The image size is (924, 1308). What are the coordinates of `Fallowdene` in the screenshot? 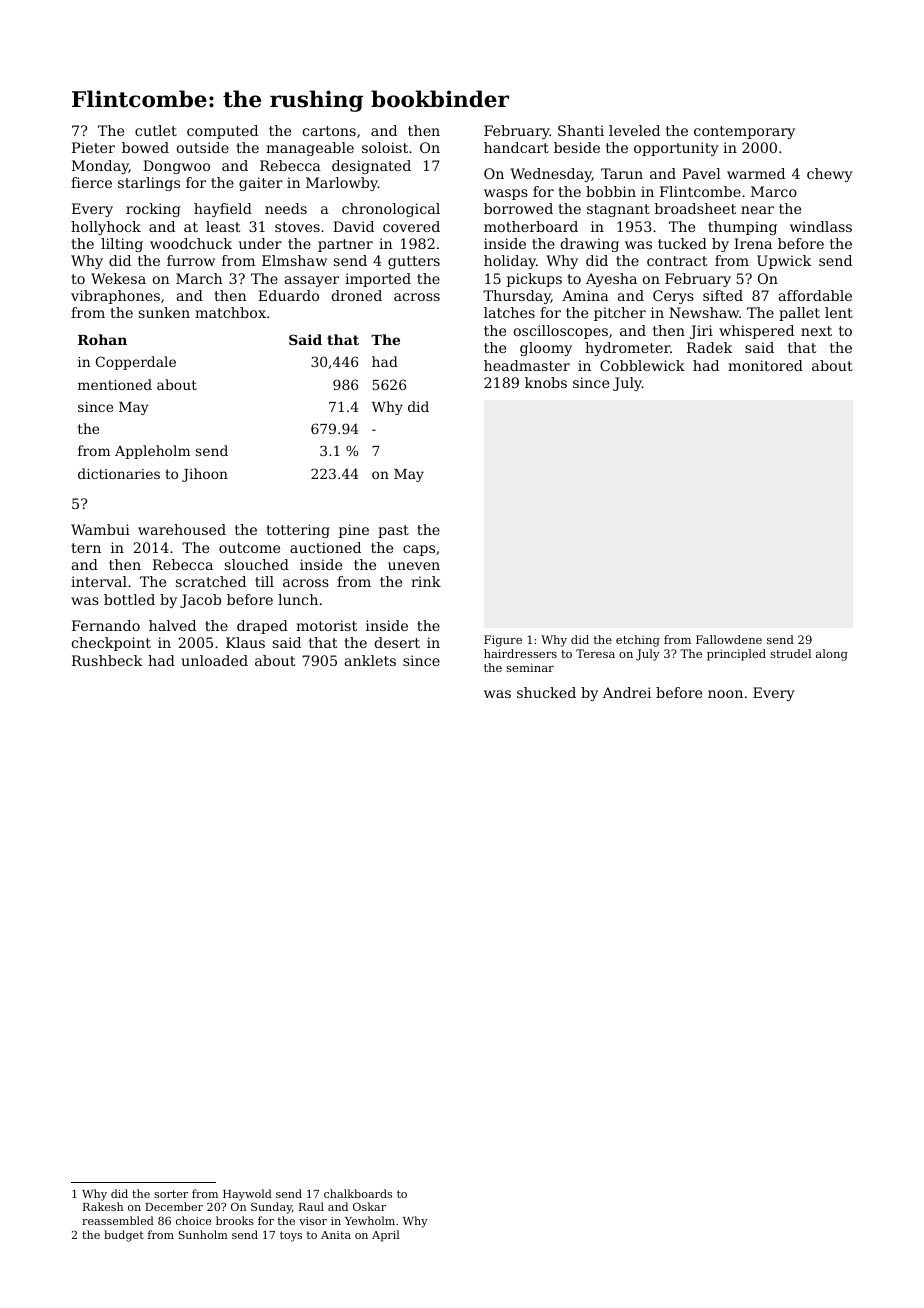 It's located at (729, 639).
